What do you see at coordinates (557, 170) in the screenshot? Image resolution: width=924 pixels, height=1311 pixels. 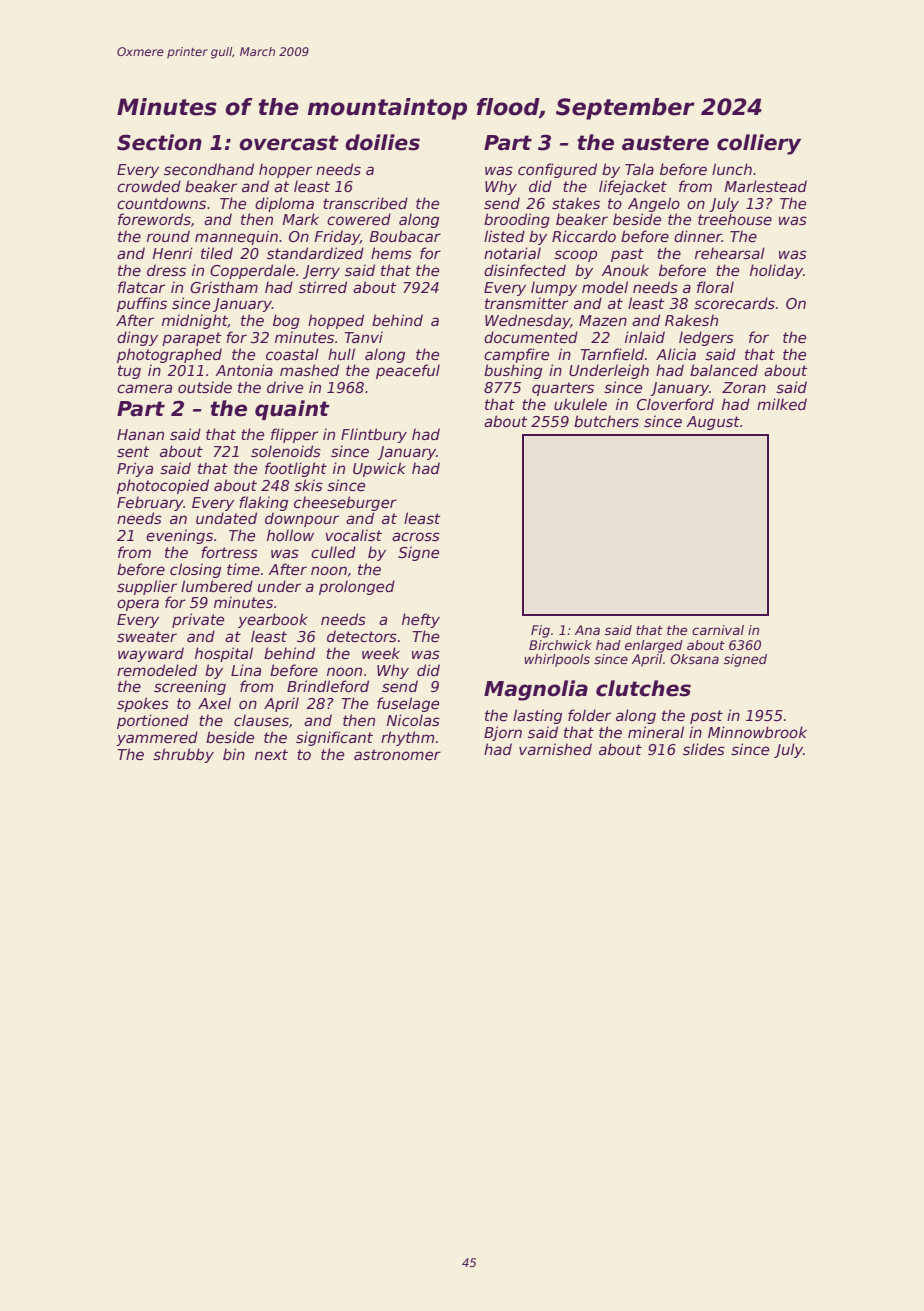 I see `configured` at bounding box center [557, 170].
